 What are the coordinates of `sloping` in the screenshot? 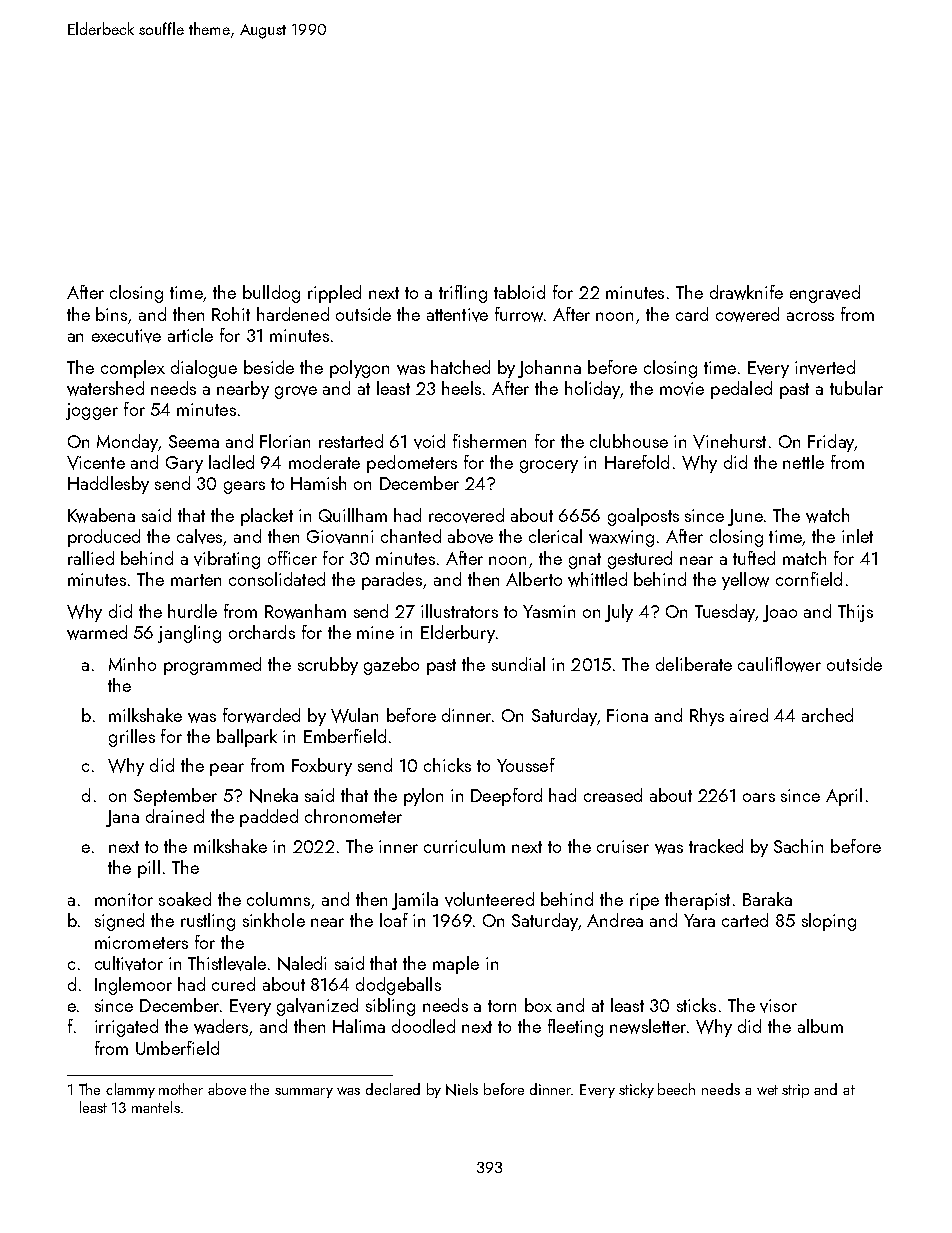 It's located at (829, 922).
